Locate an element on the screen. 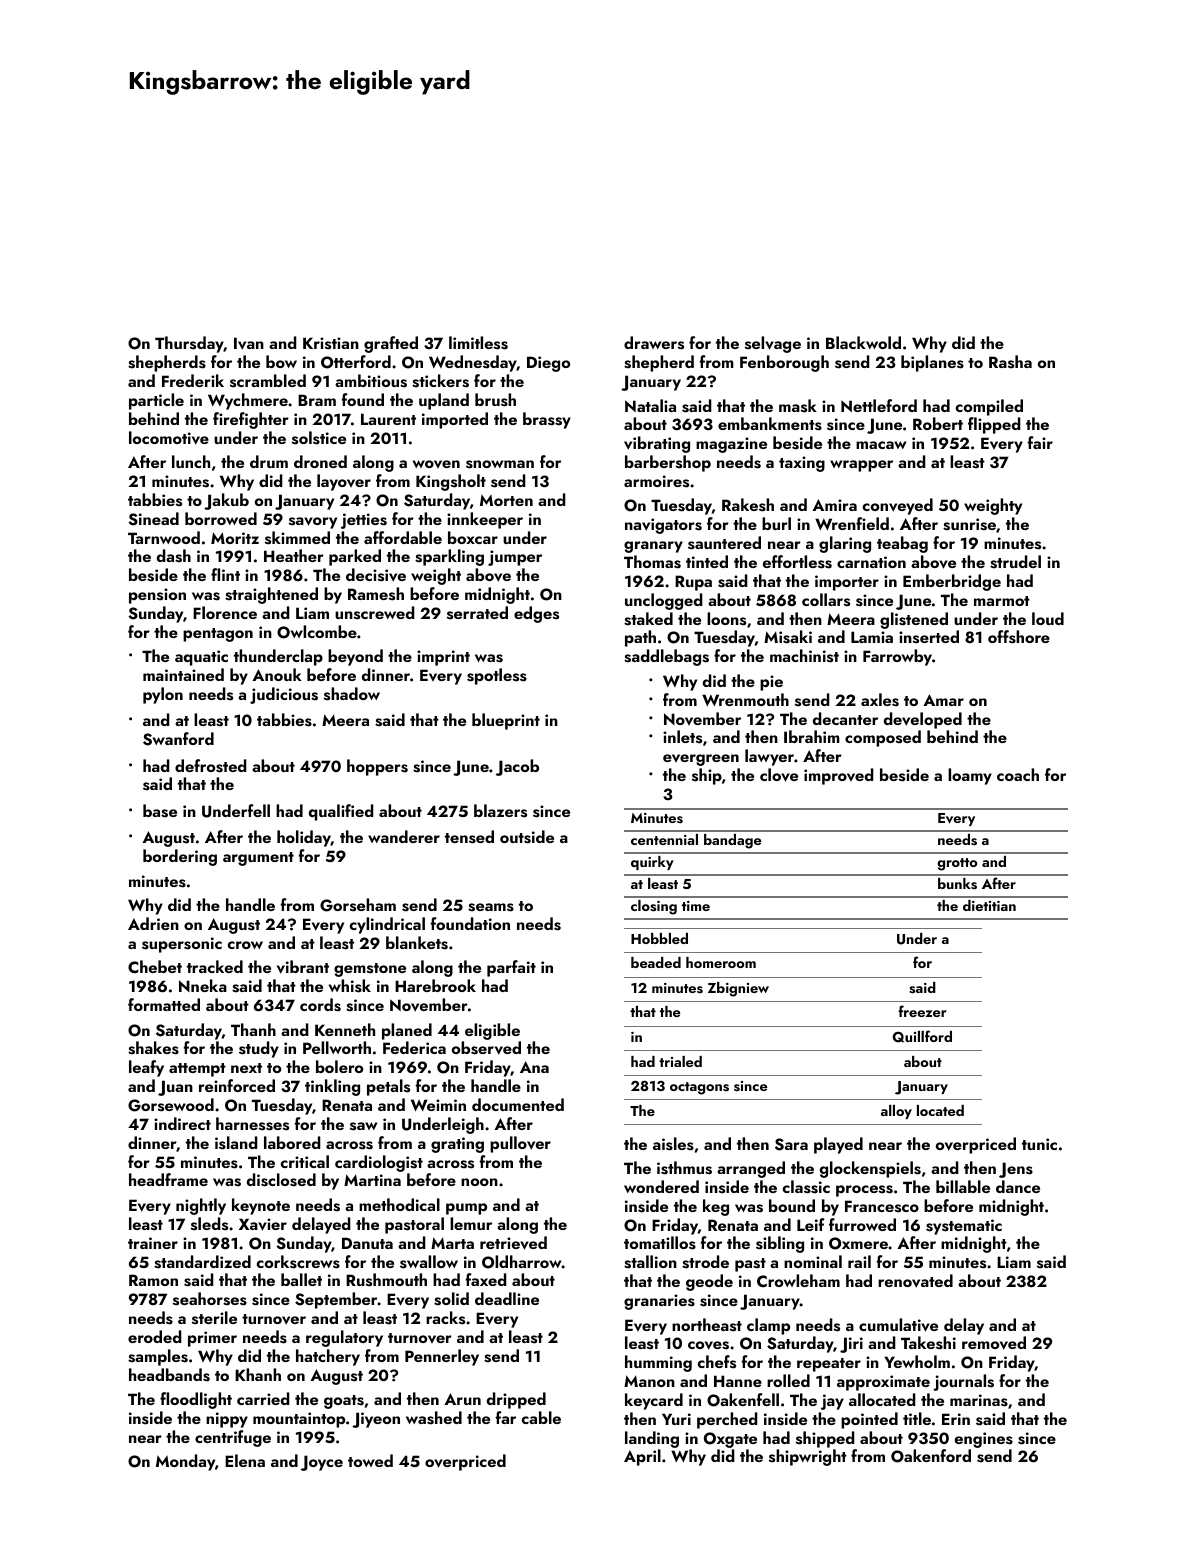 This screenshot has height=1547, width=1196. carried is located at coordinates (263, 1398).
